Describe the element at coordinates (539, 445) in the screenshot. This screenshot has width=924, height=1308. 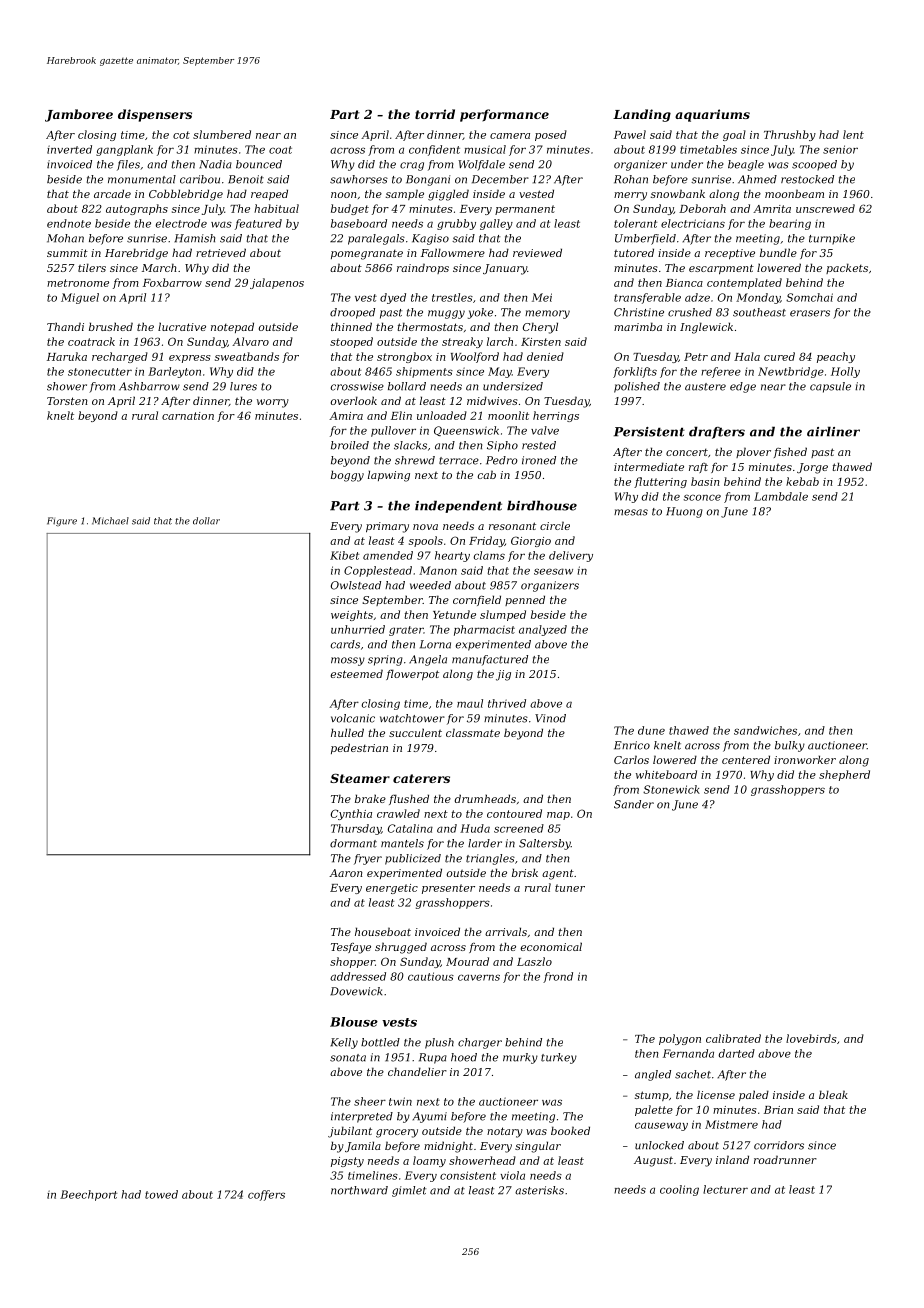
I see `rested` at that location.
